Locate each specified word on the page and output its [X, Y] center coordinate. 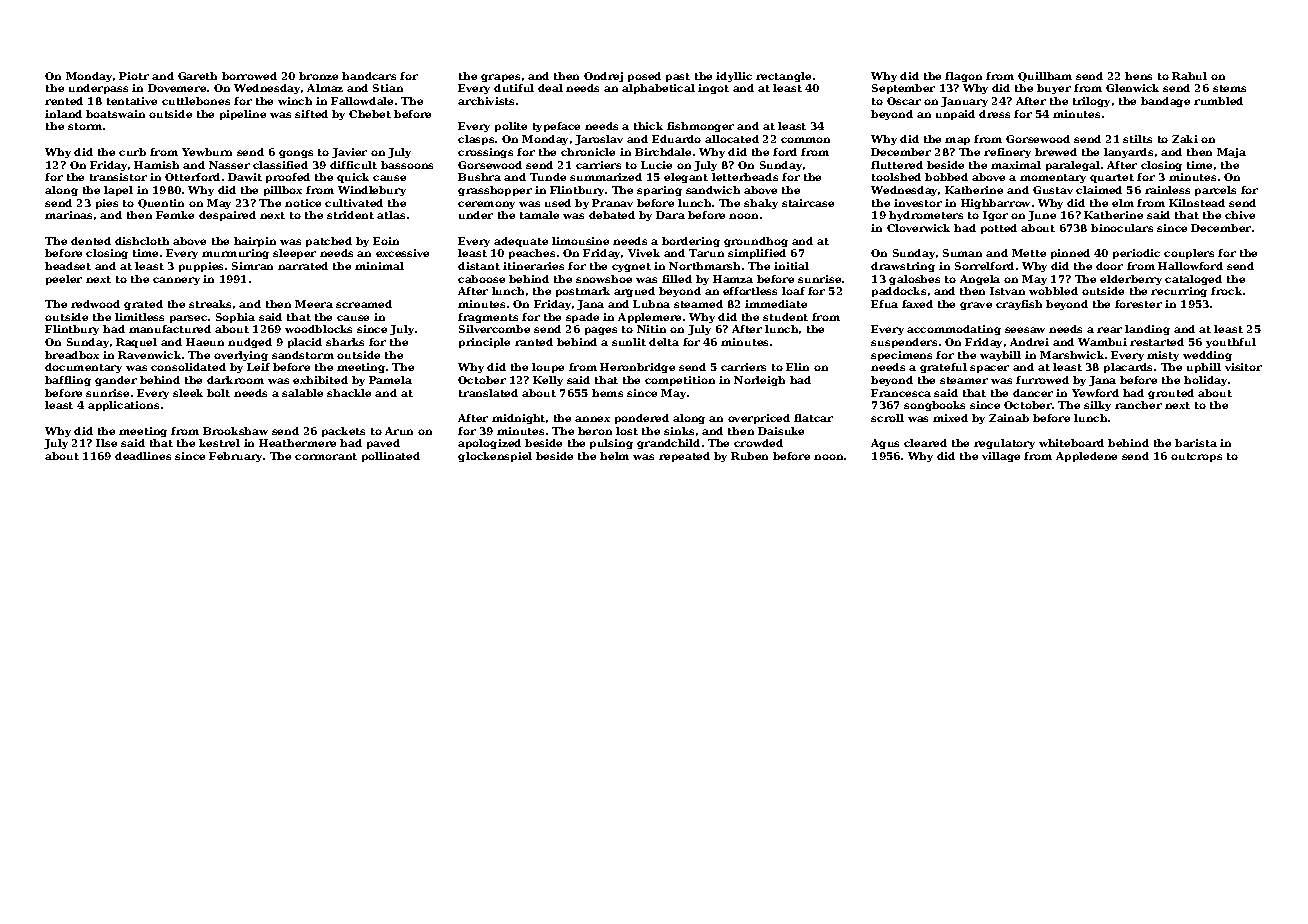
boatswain [115, 114]
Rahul [1189, 76]
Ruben [749, 456]
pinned [1070, 254]
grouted [1171, 394]
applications [123, 406]
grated [143, 305]
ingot [713, 89]
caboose [481, 279]
